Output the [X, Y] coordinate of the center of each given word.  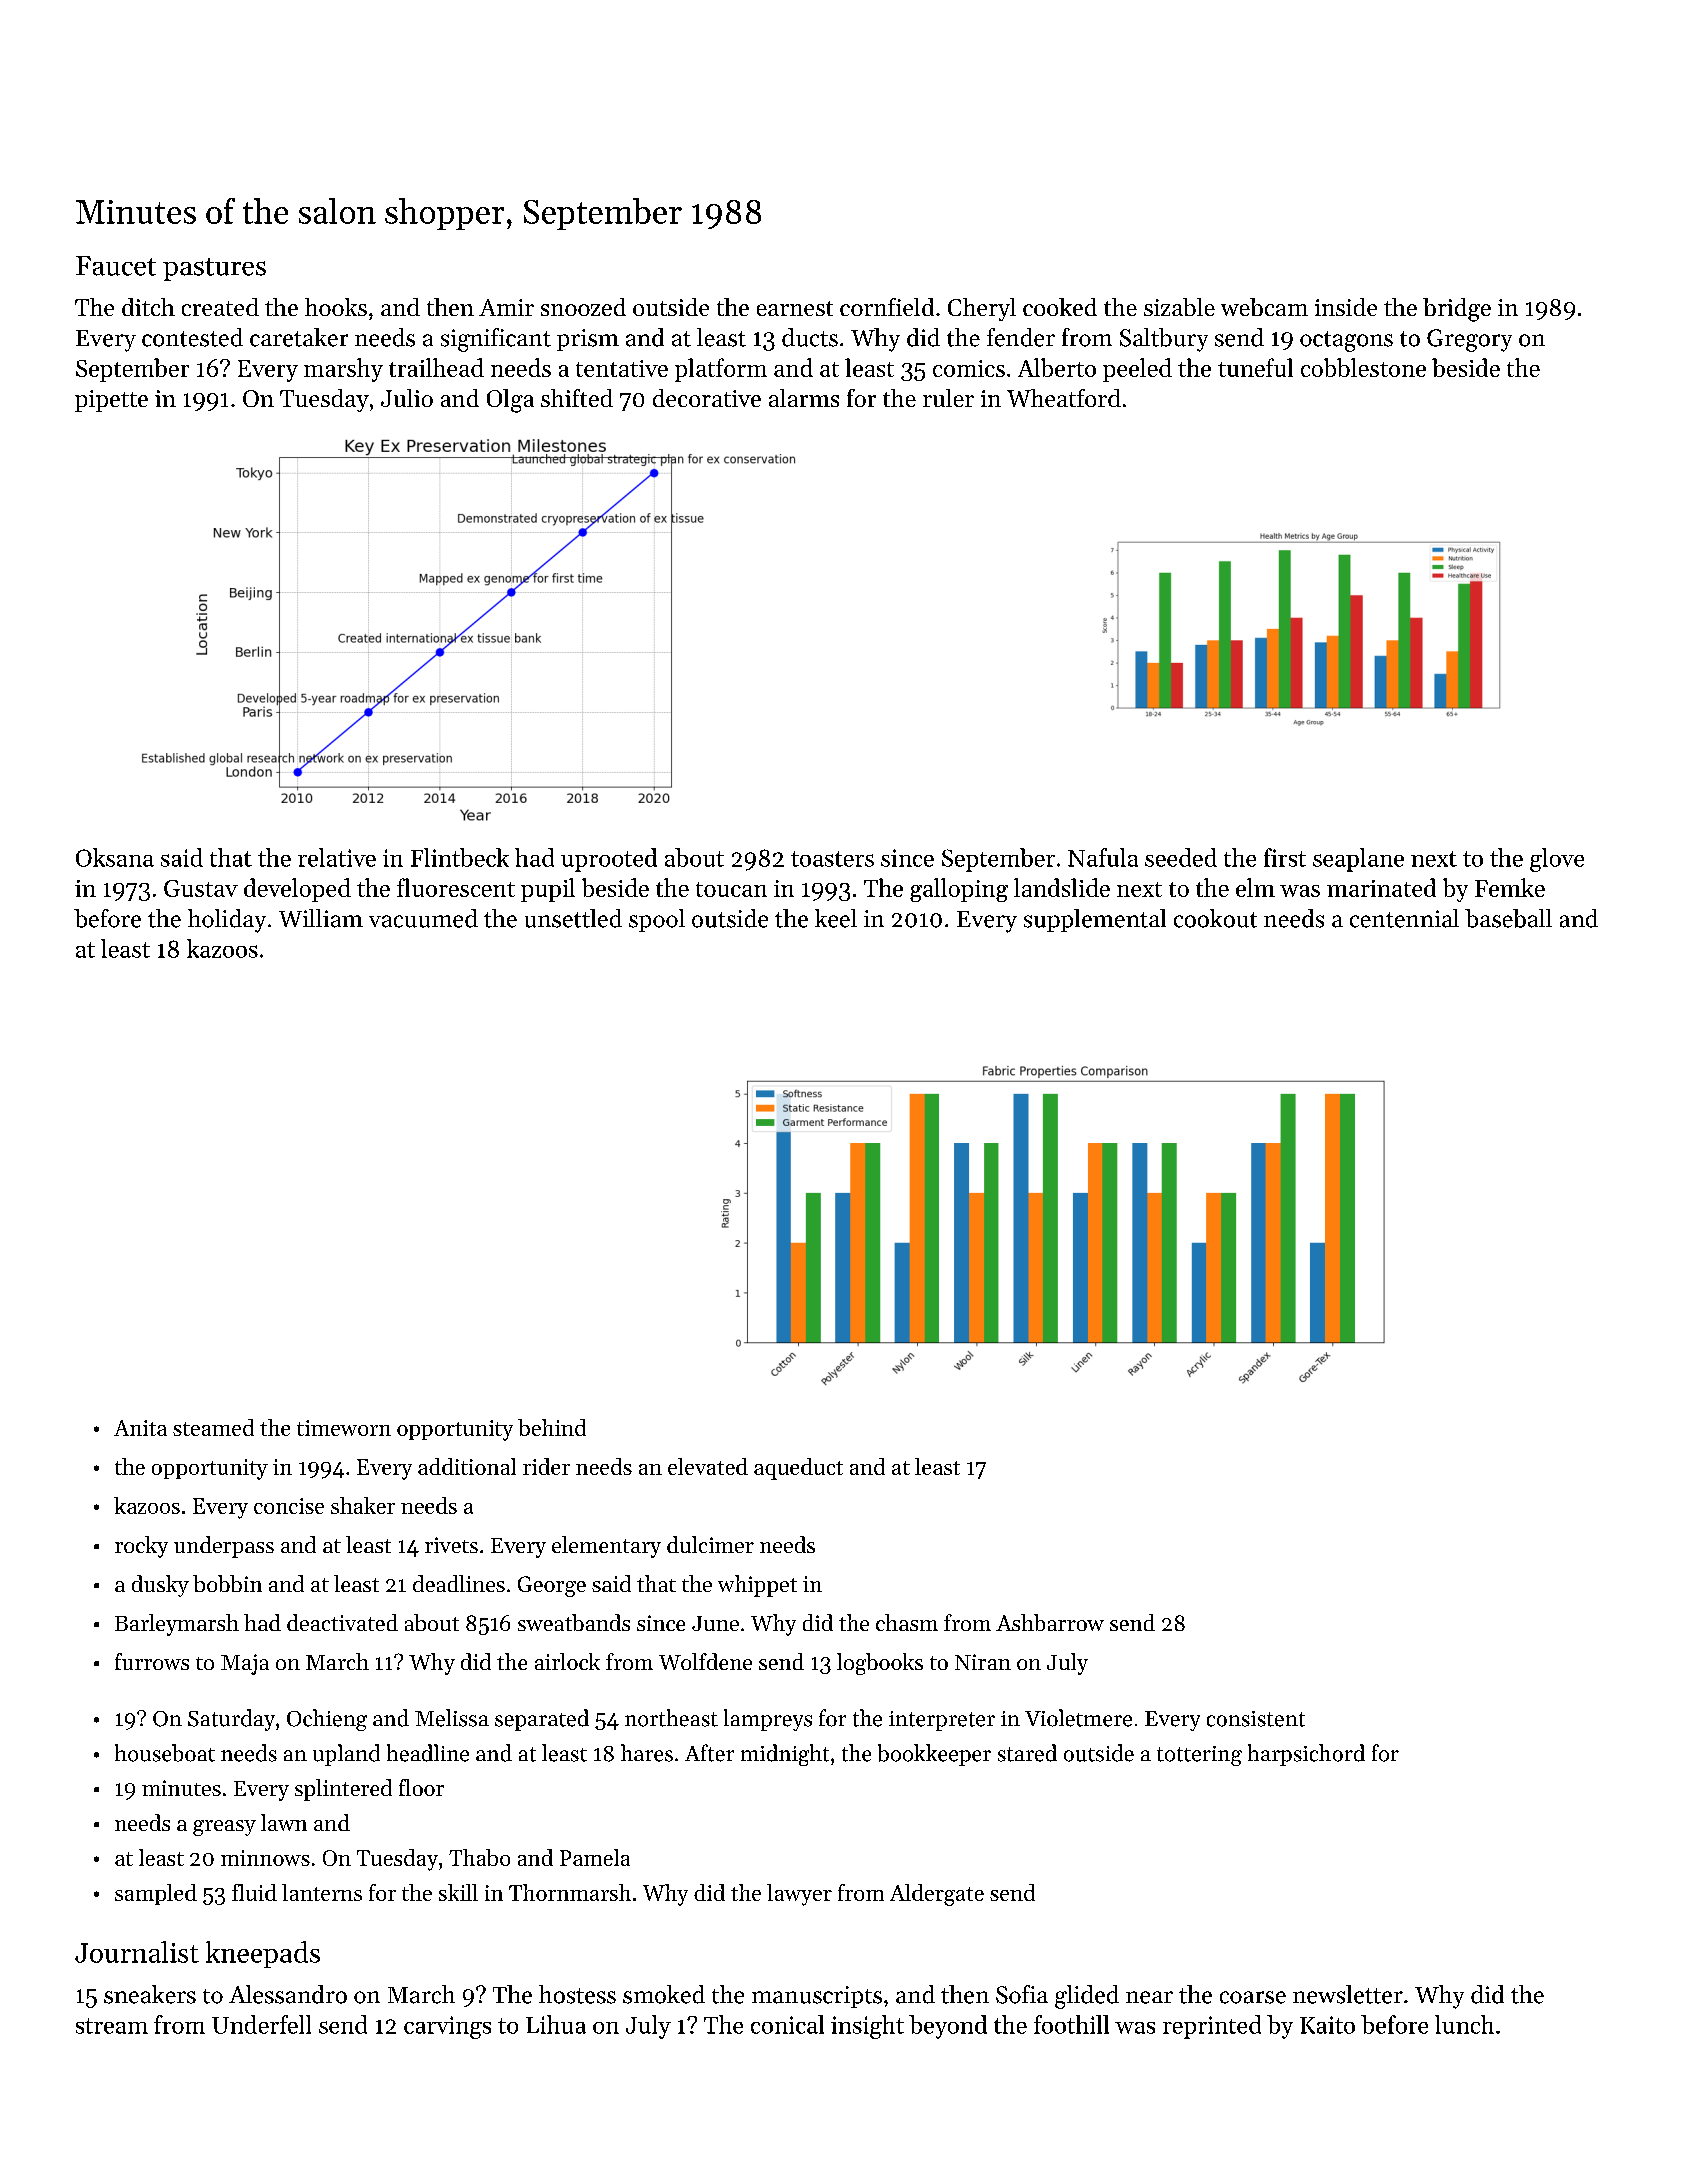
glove [1557, 860]
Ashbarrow [1050, 1622]
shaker [363, 1505]
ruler [948, 398]
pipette [111, 401]
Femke [1510, 887]
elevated [708, 1466]
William [321, 918]
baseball [1508, 918]
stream [112, 2026]
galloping [959, 890]
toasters [832, 859]
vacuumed [423, 918]
